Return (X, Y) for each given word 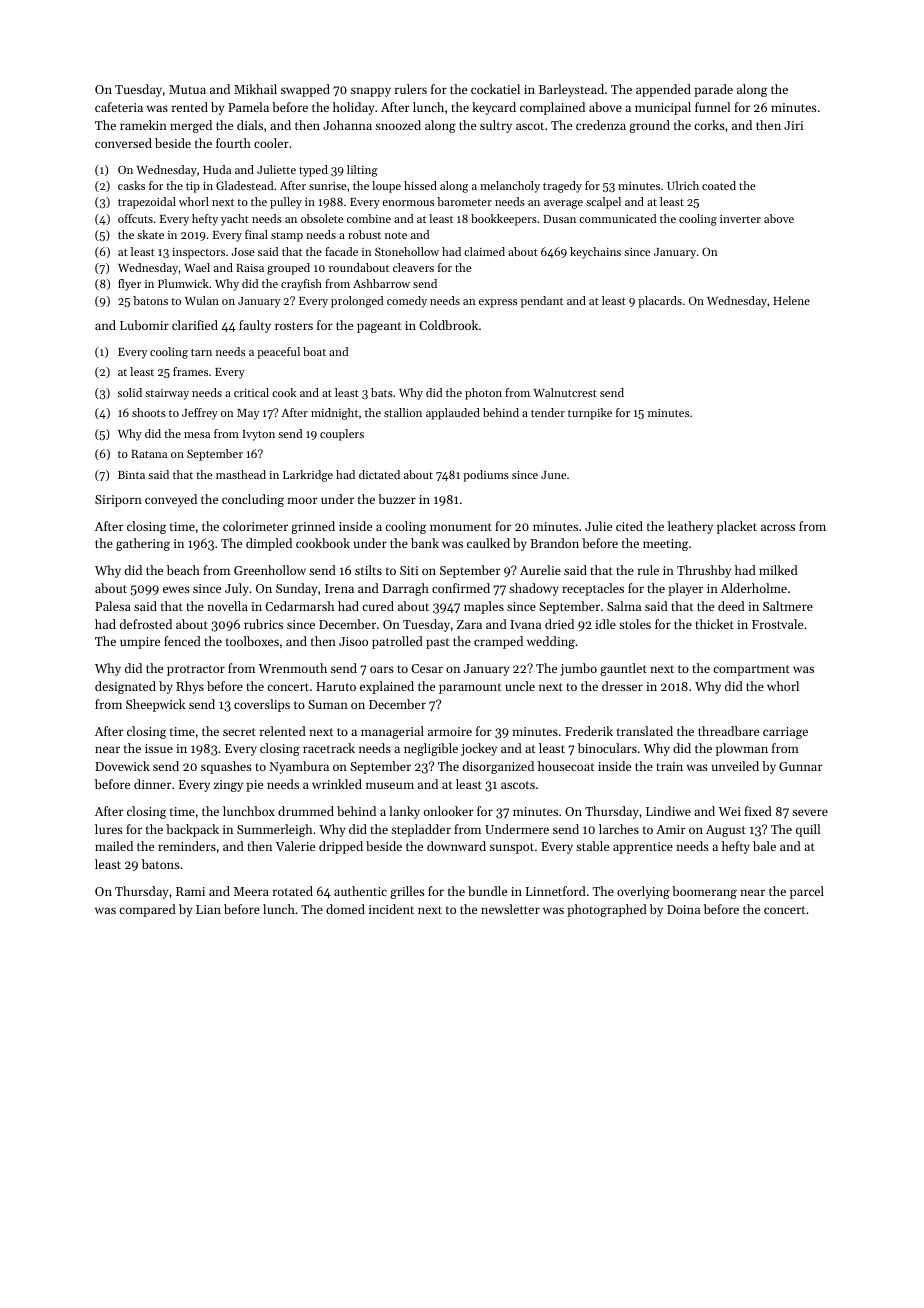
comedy (407, 302)
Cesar (427, 668)
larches (619, 829)
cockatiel (495, 89)
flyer (129, 285)
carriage (785, 733)
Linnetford (556, 891)
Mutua (187, 89)
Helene (791, 300)
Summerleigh (274, 830)
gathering (143, 544)
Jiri (793, 125)
